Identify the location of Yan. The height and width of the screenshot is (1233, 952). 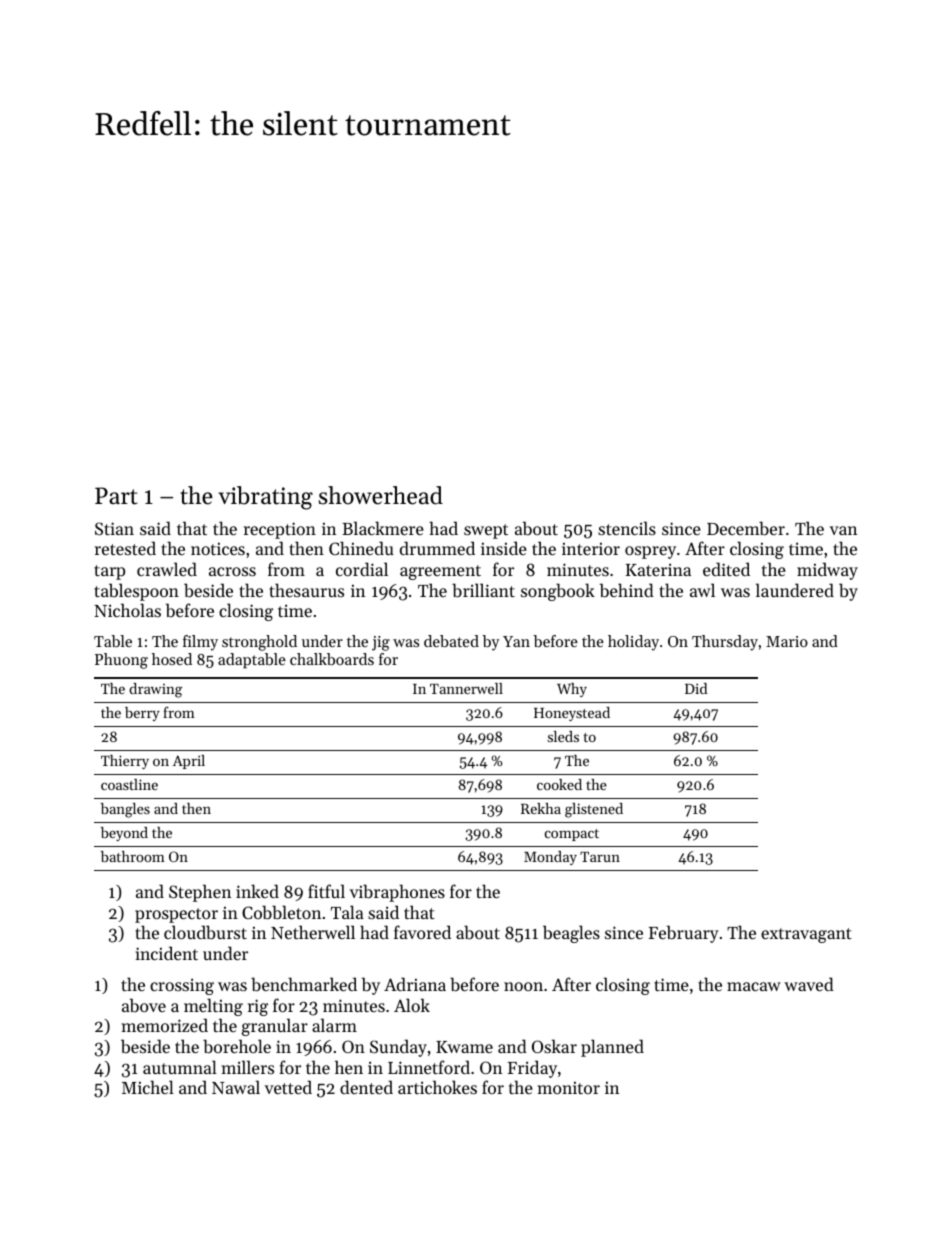
(516, 641).
